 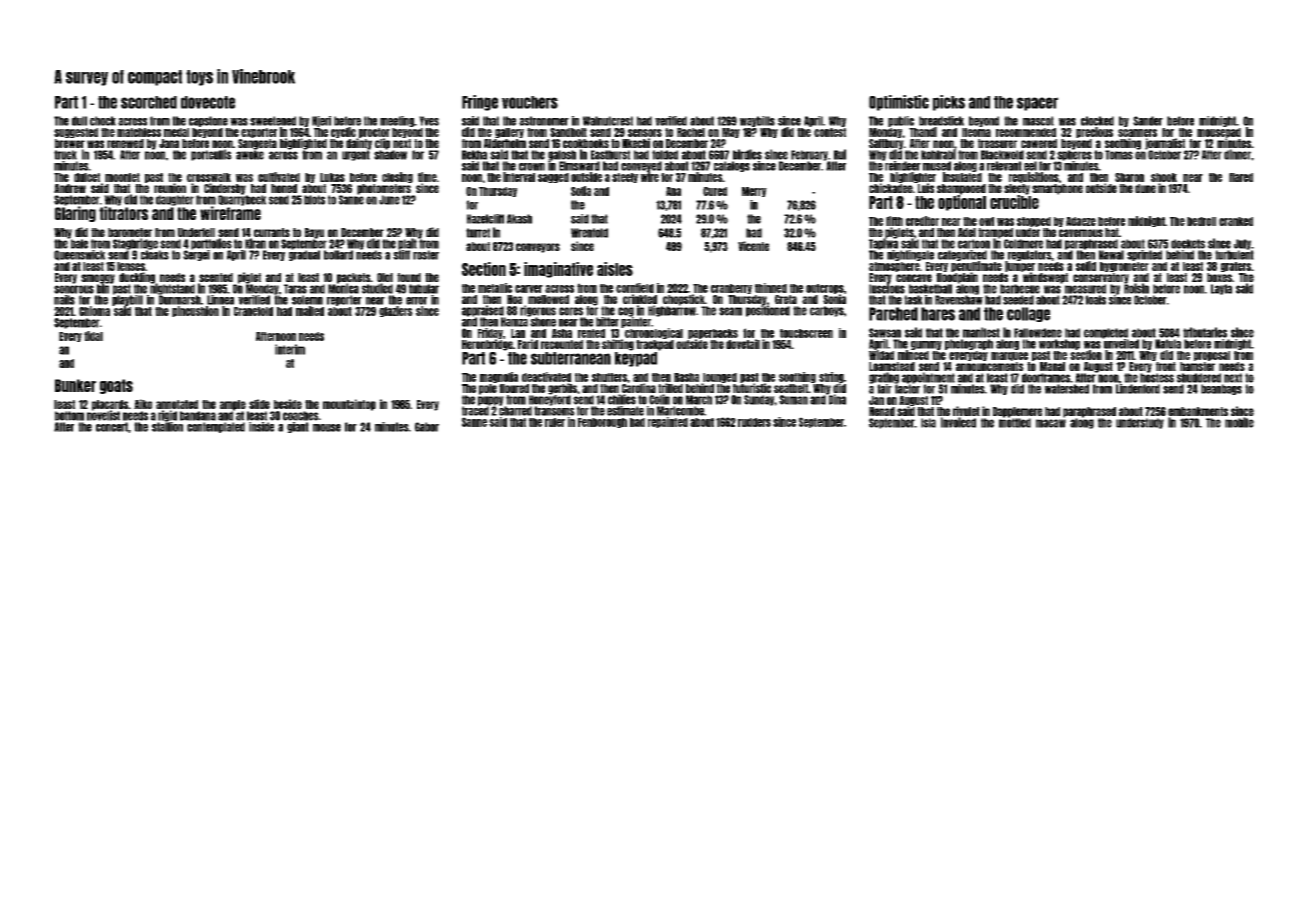 What do you see at coordinates (79, 244) in the screenshot?
I see `bale` at bounding box center [79, 244].
